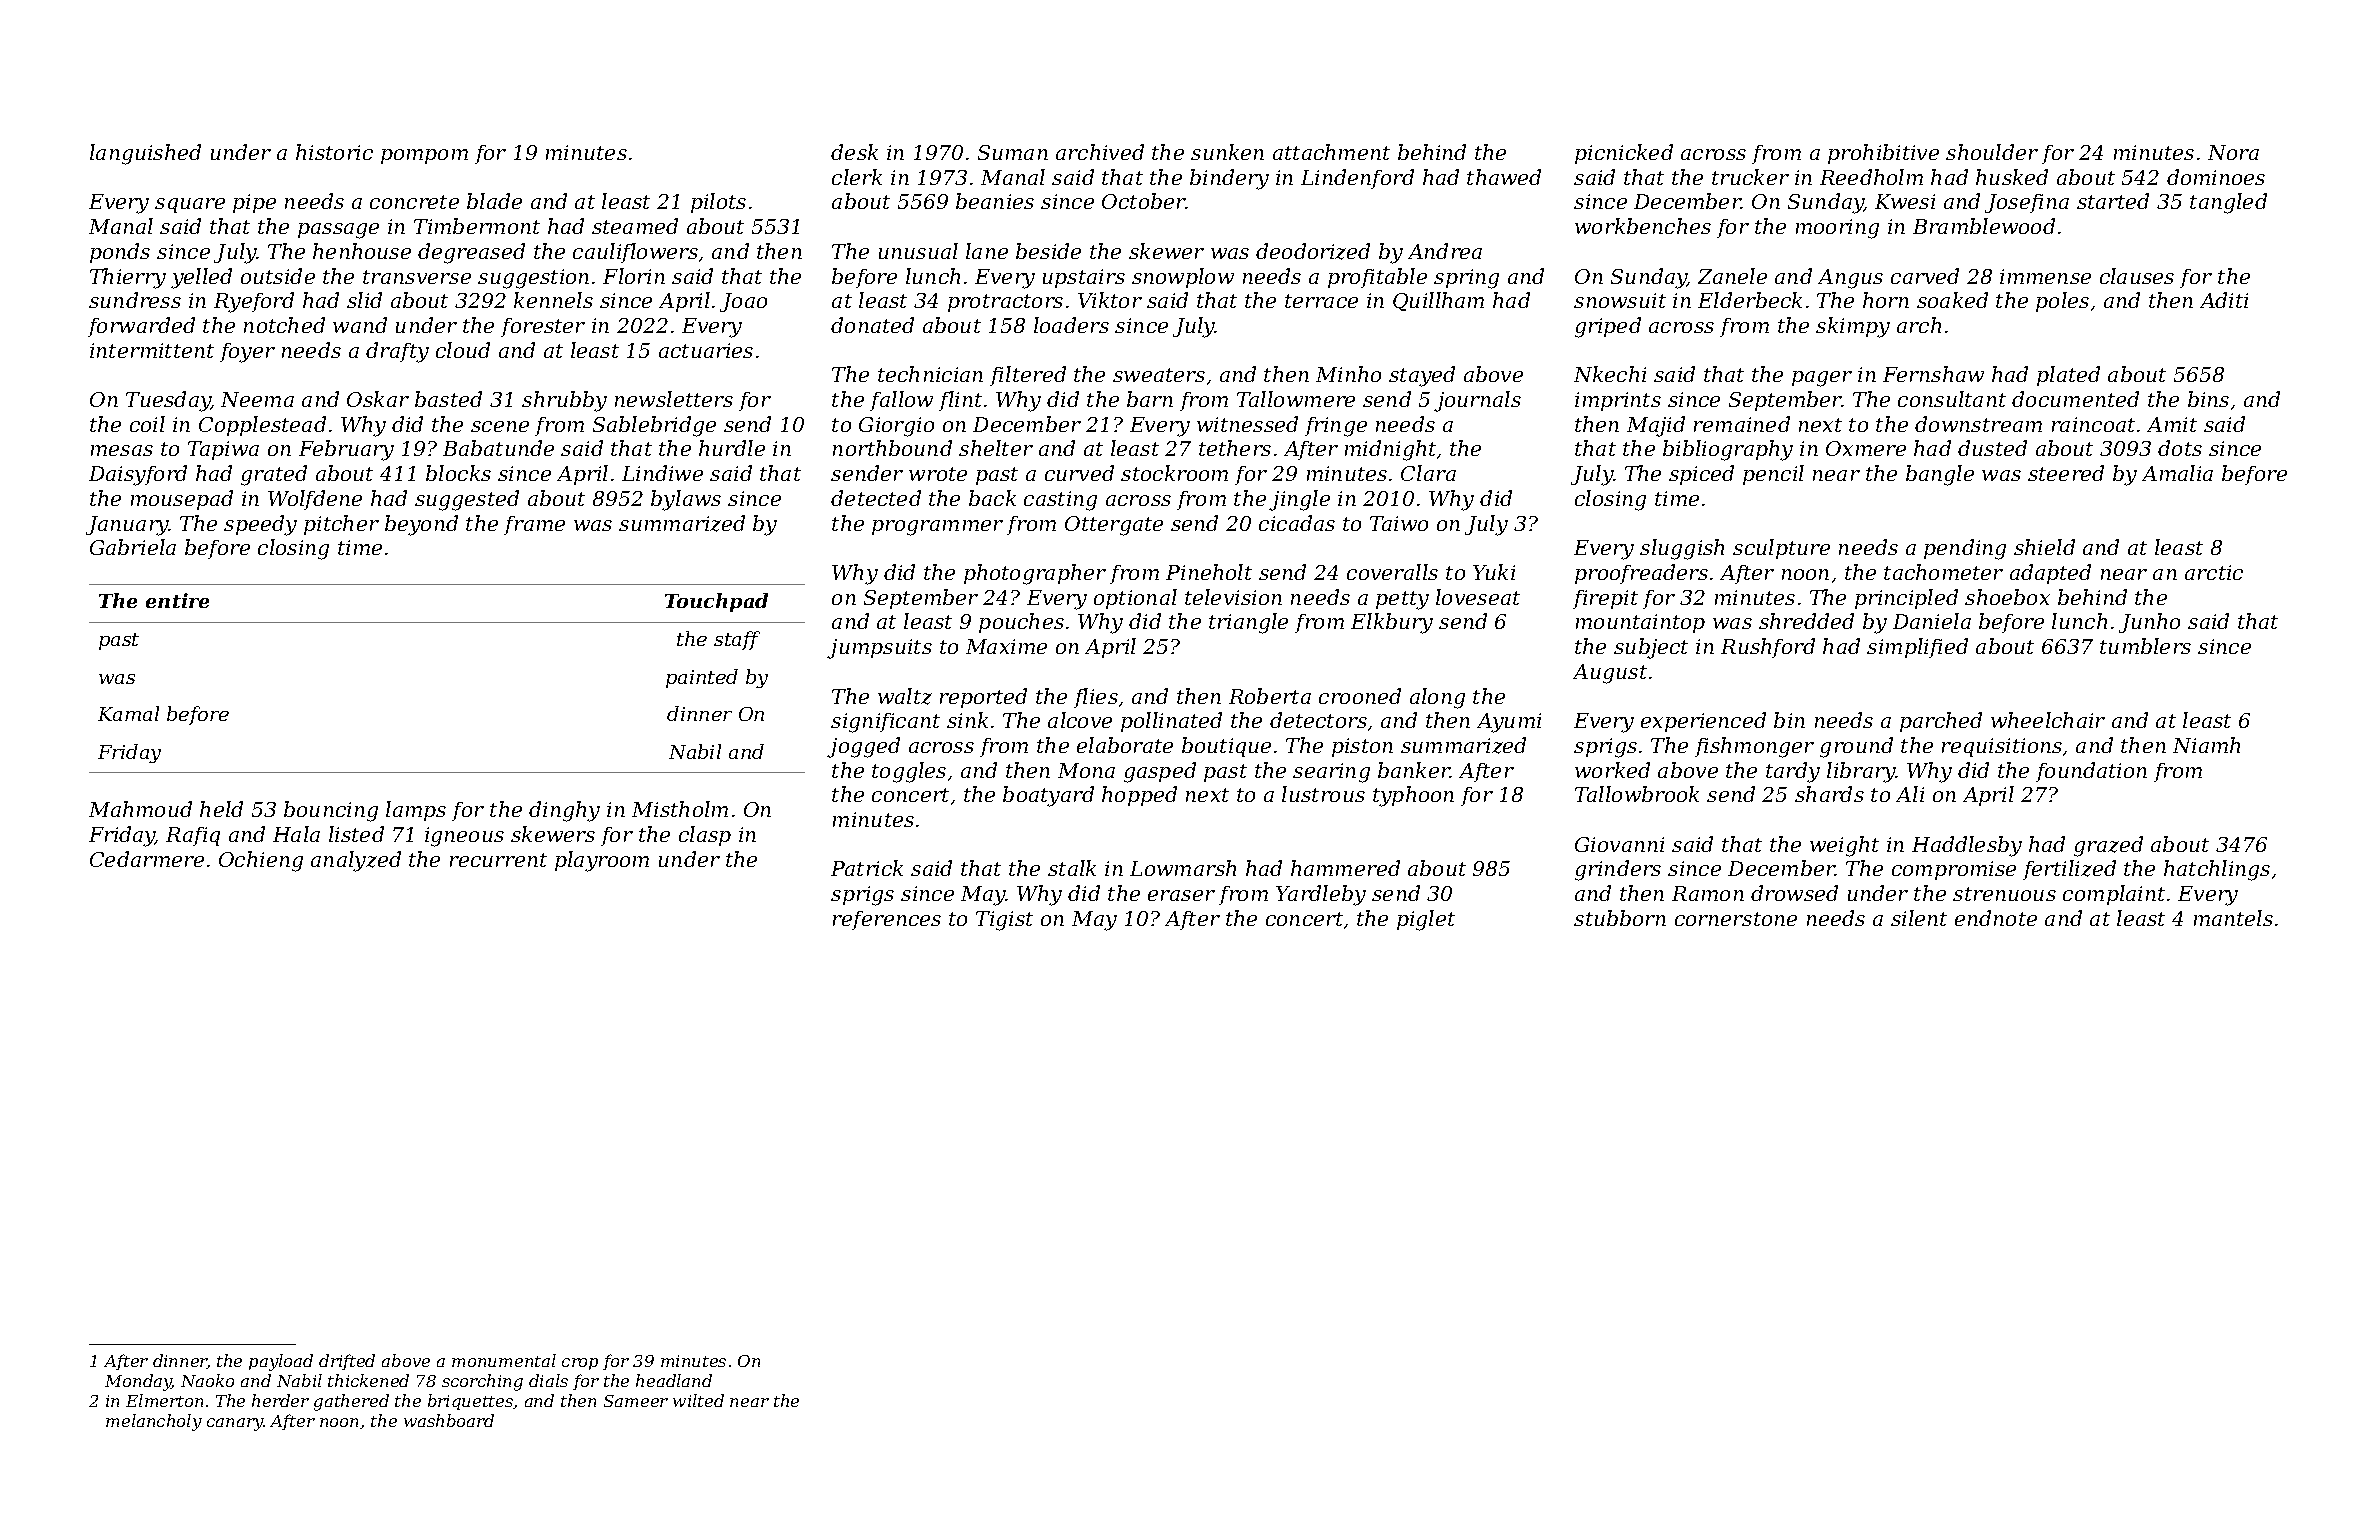  Describe the element at coordinates (356, 861) in the screenshot. I see `analyzed` at that location.
